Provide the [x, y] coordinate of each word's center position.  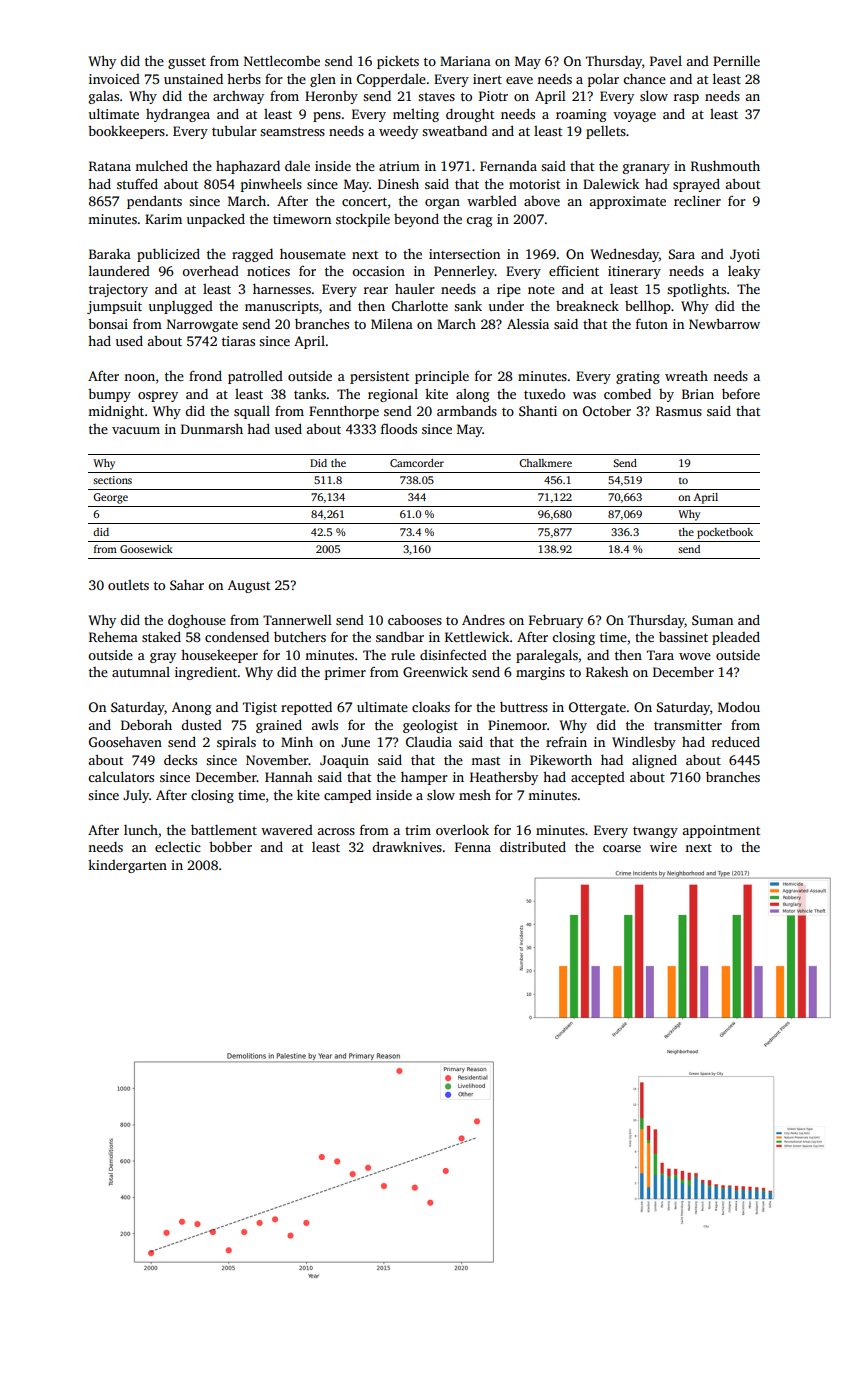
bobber [230, 846]
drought [470, 115]
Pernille [736, 60]
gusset [187, 63]
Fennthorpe [344, 412]
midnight [116, 412]
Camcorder [417, 463]
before [741, 393]
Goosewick [146, 549]
